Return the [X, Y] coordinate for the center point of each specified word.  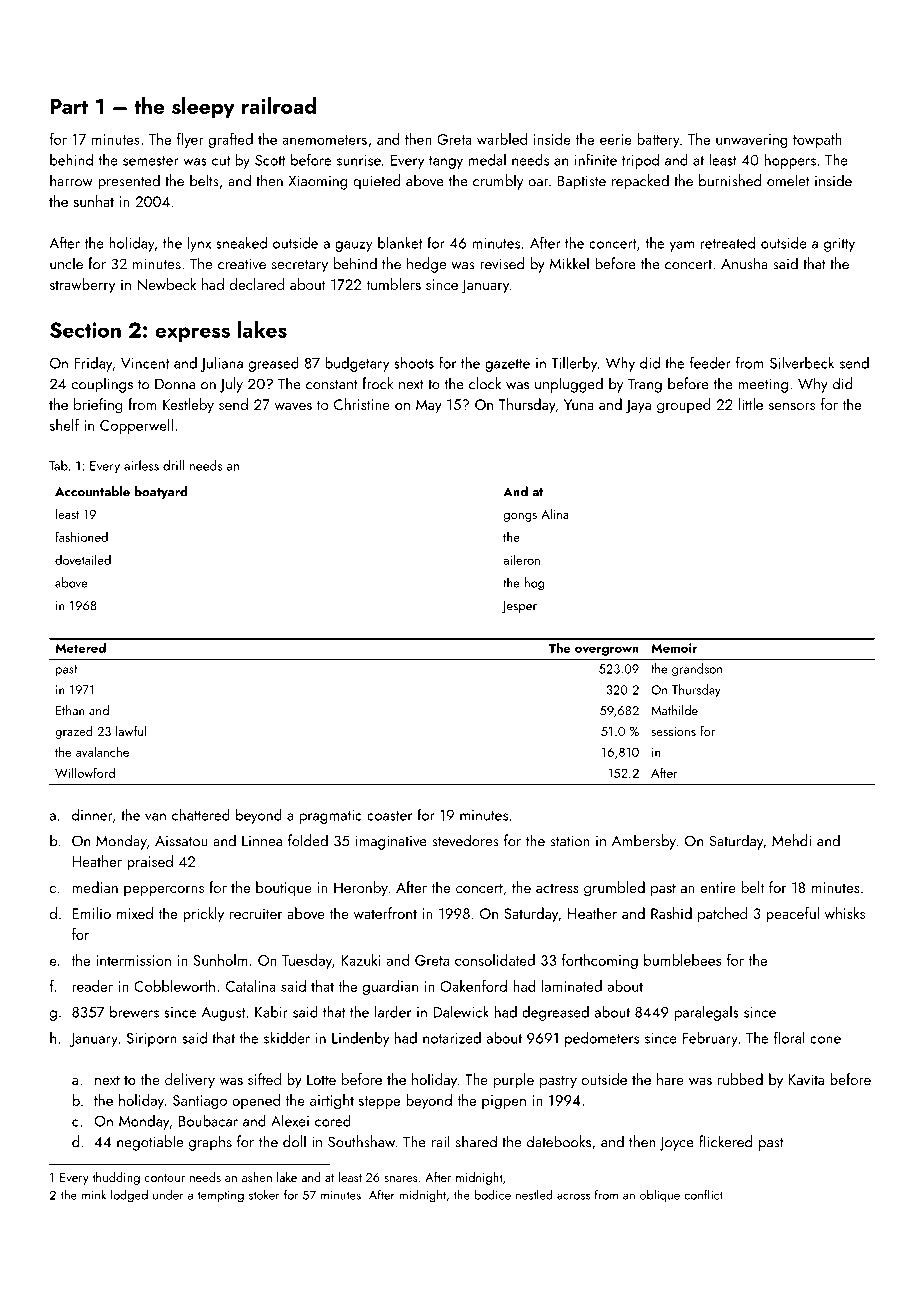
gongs [520, 517]
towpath [817, 140]
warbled [502, 139]
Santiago [200, 1102]
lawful [131, 731]
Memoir [674, 648]
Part [69, 106]
